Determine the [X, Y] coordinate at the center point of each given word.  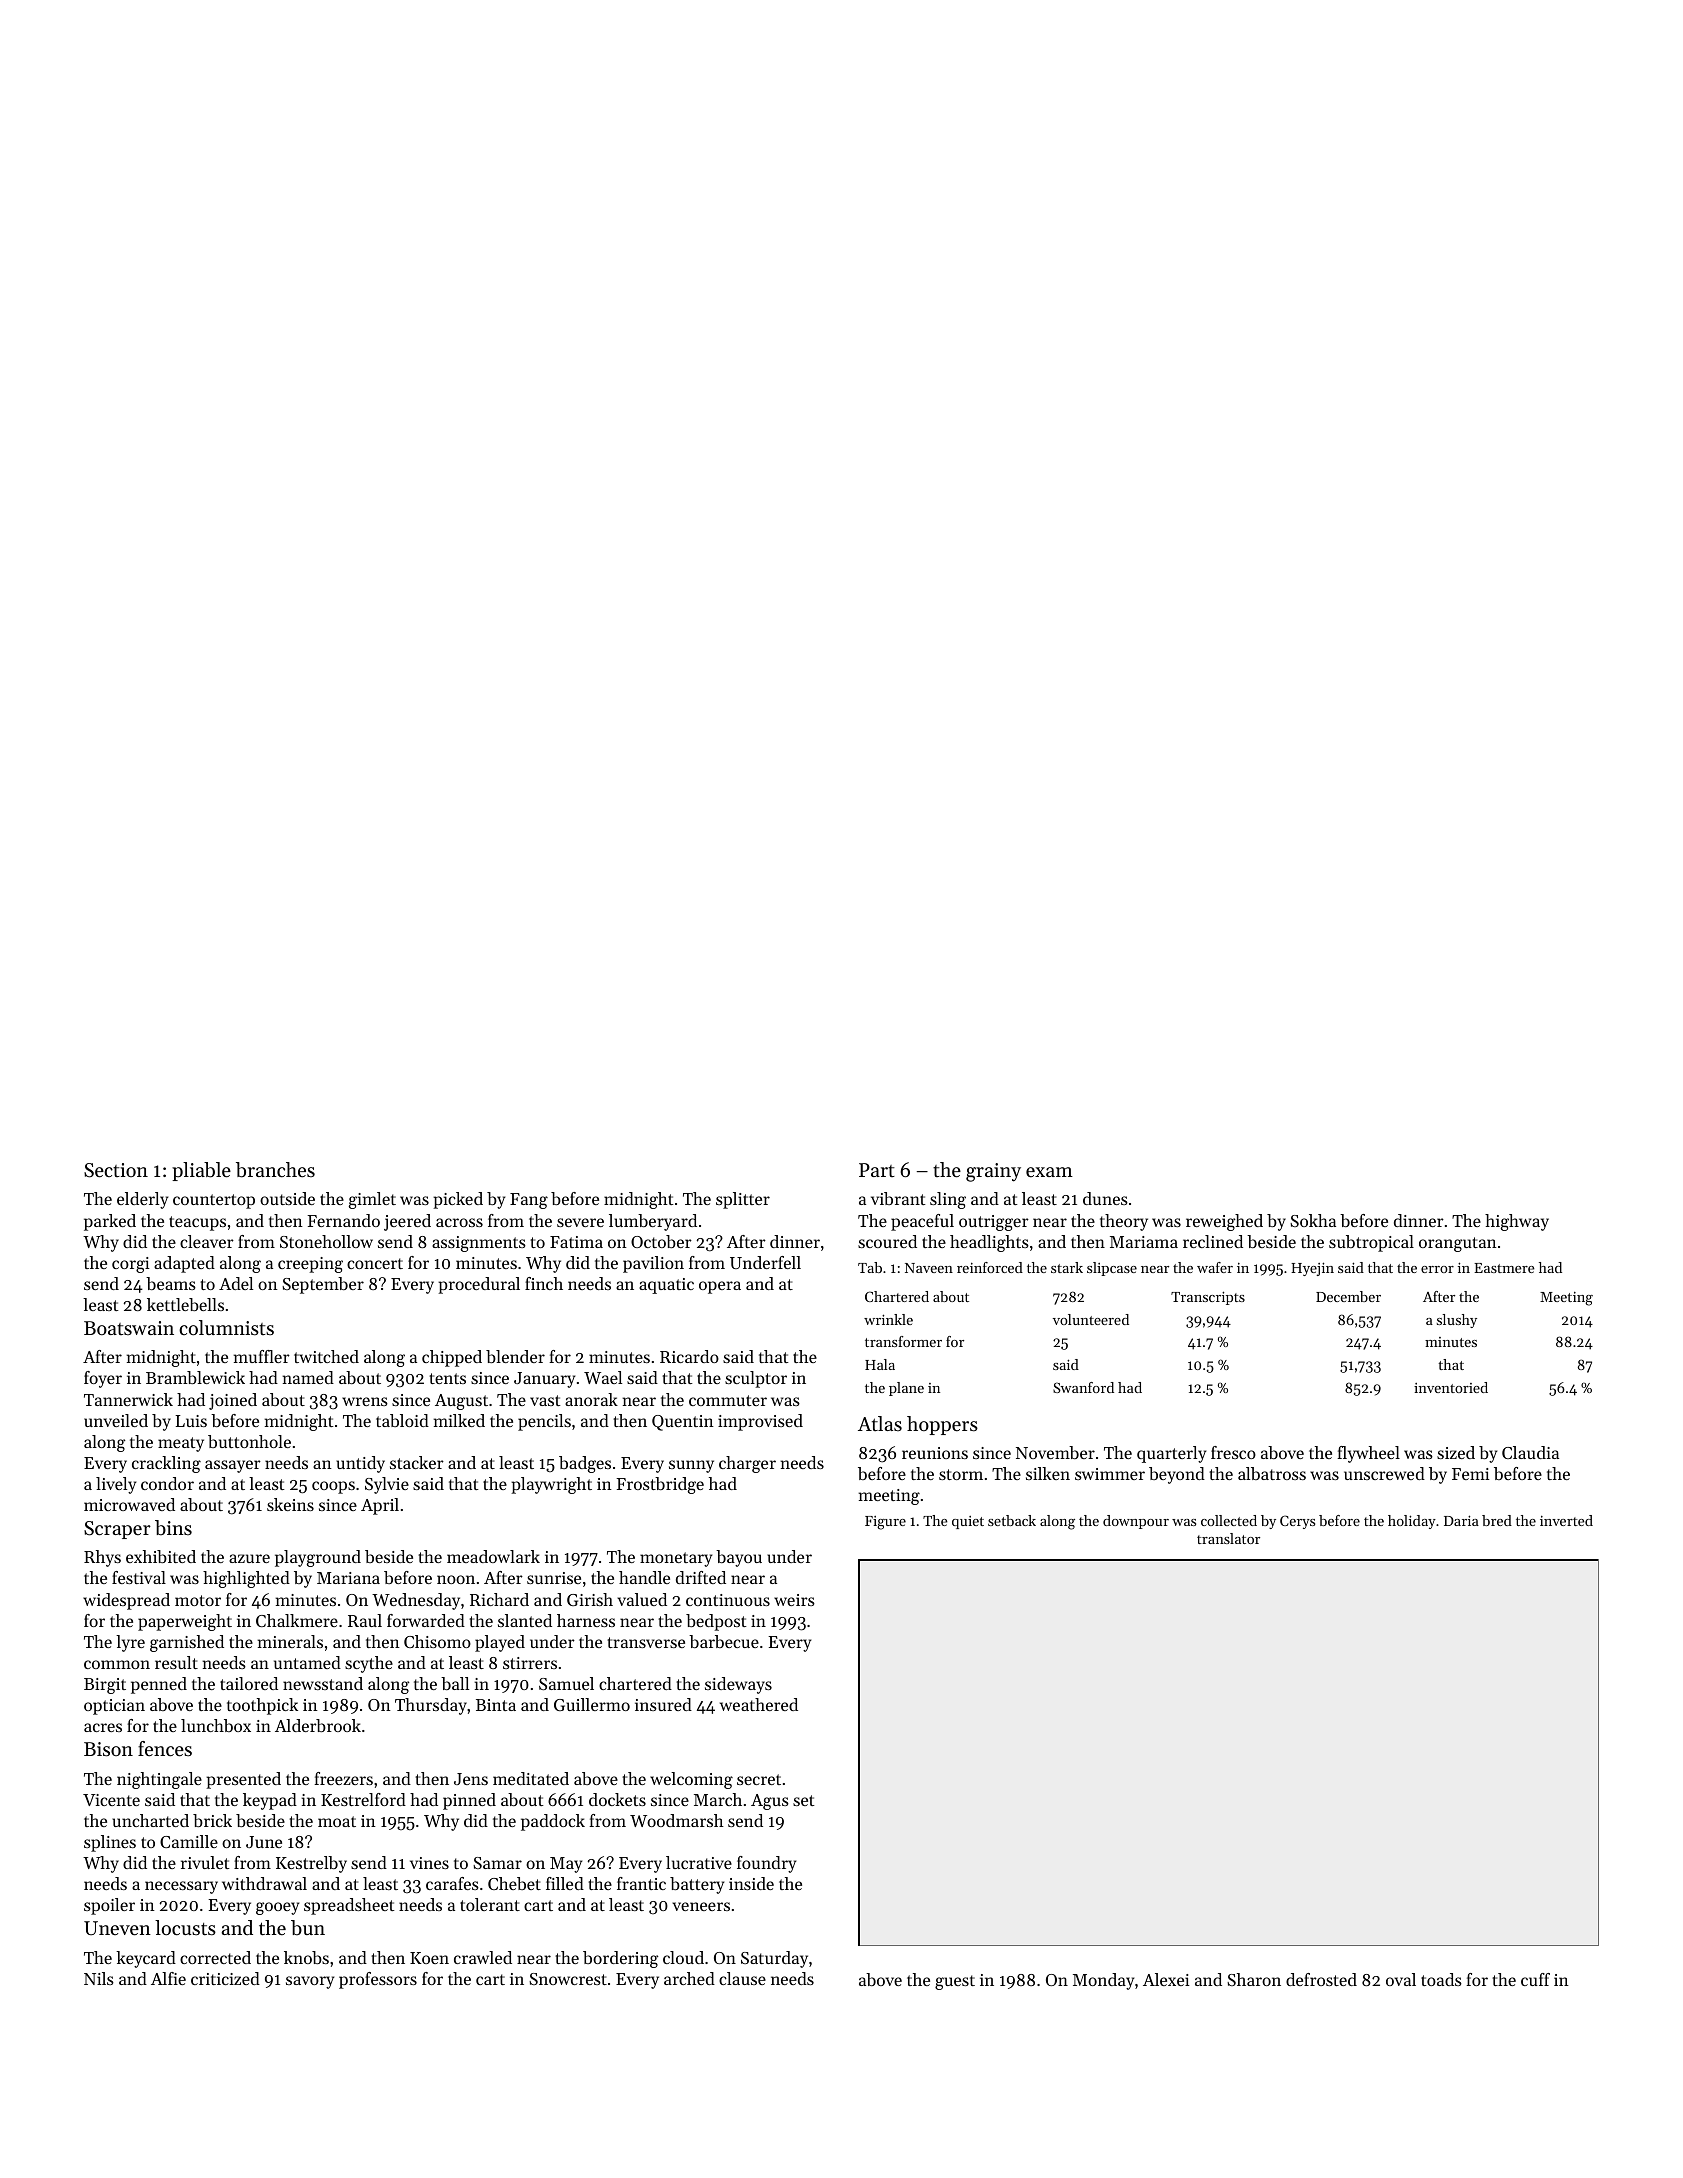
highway [1517, 1222]
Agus [770, 1802]
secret [759, 1779]
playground [318, 1558]
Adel [236, 1283]
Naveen [929, 1268]
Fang [529, 1201]
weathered [759, 1704]
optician [114, 1707]
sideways [738, 1685]
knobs [306, 1957]
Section [116, 1170]
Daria [1461, 1520]
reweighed [1224, 1222]
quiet [968, 1522]
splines [110, 1843]
